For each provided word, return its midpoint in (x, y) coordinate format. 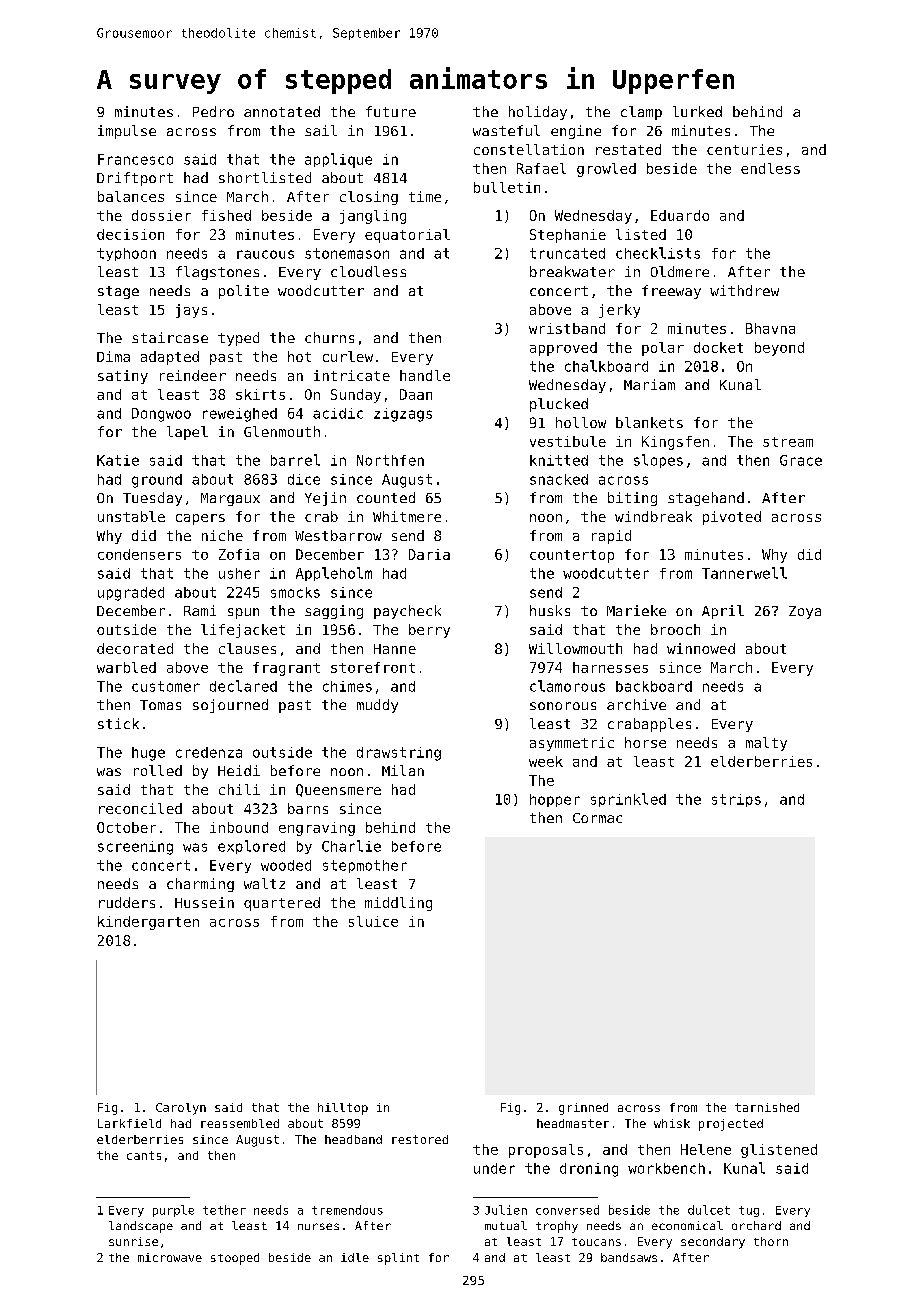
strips (736, 800)
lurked (697, 111)
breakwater (572, 271)
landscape (141, 1227)
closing (369, 198)
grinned (583, 1109)
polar (663, 349)
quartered (282, 904)
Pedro (213, 111)
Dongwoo (161, 415)
